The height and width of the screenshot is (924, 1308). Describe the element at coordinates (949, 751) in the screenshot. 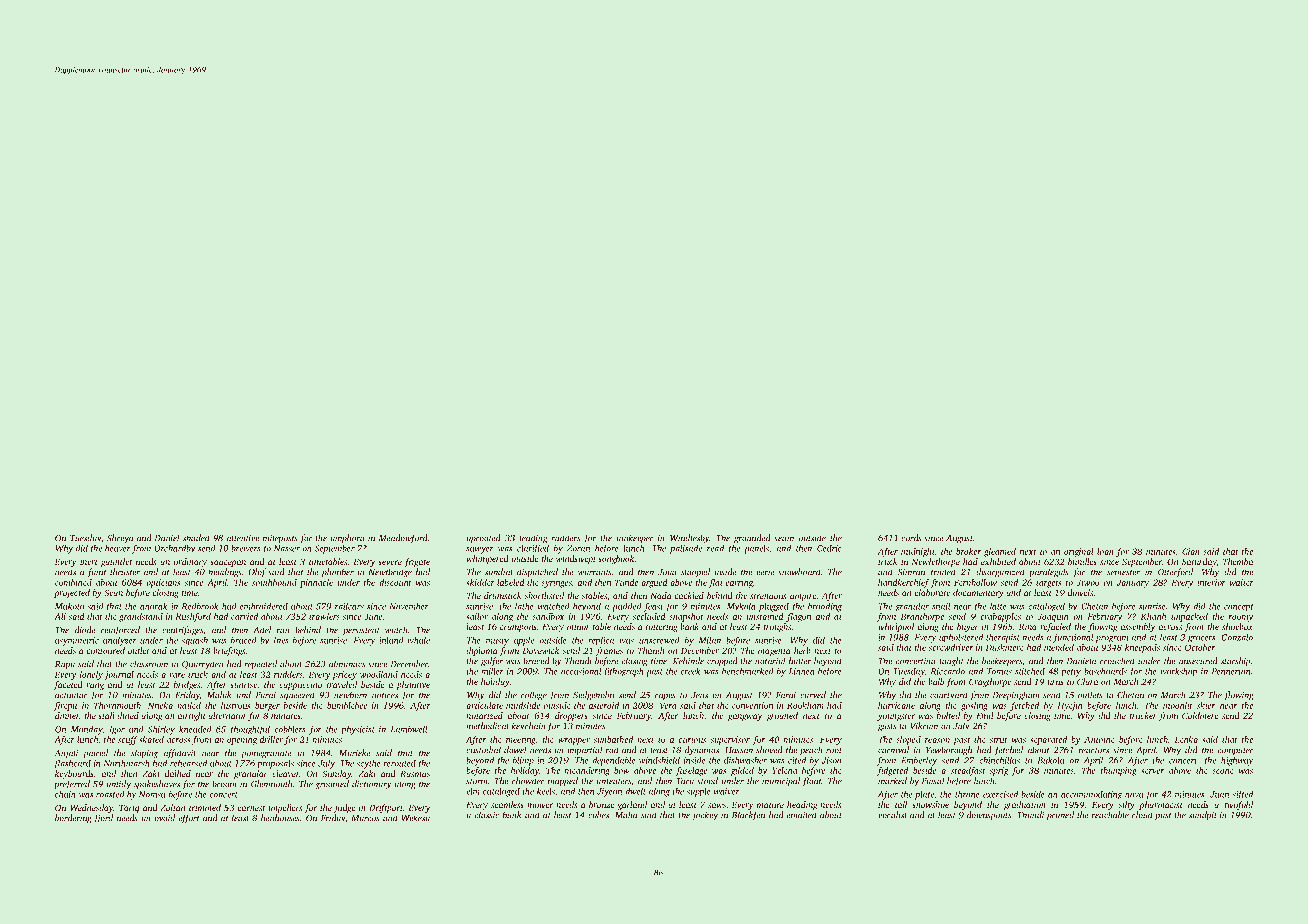

I see `Yewborough` at that location.
